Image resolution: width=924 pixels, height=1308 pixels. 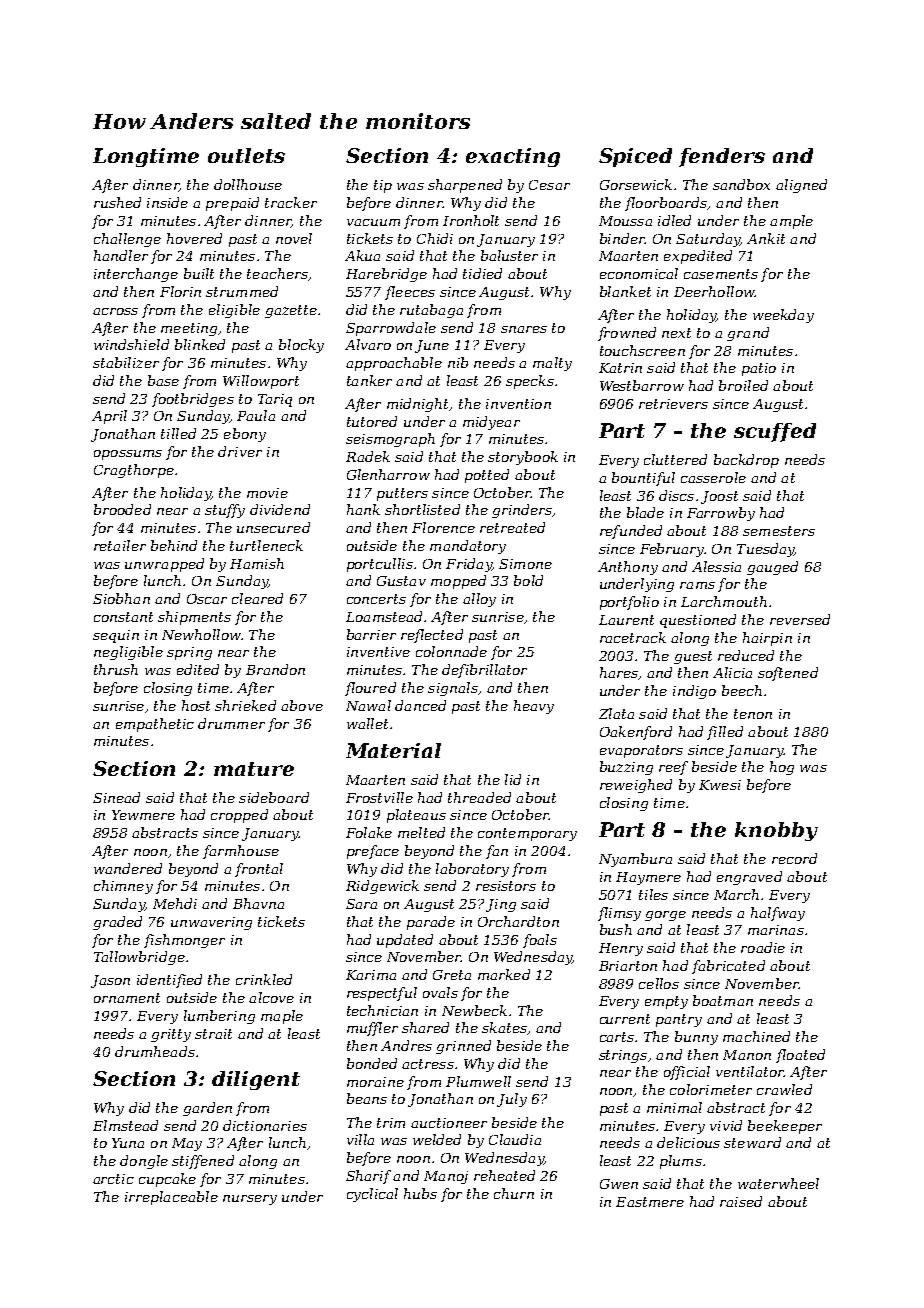 I want to click on colorimeter, so click(x=711, y=1089).
